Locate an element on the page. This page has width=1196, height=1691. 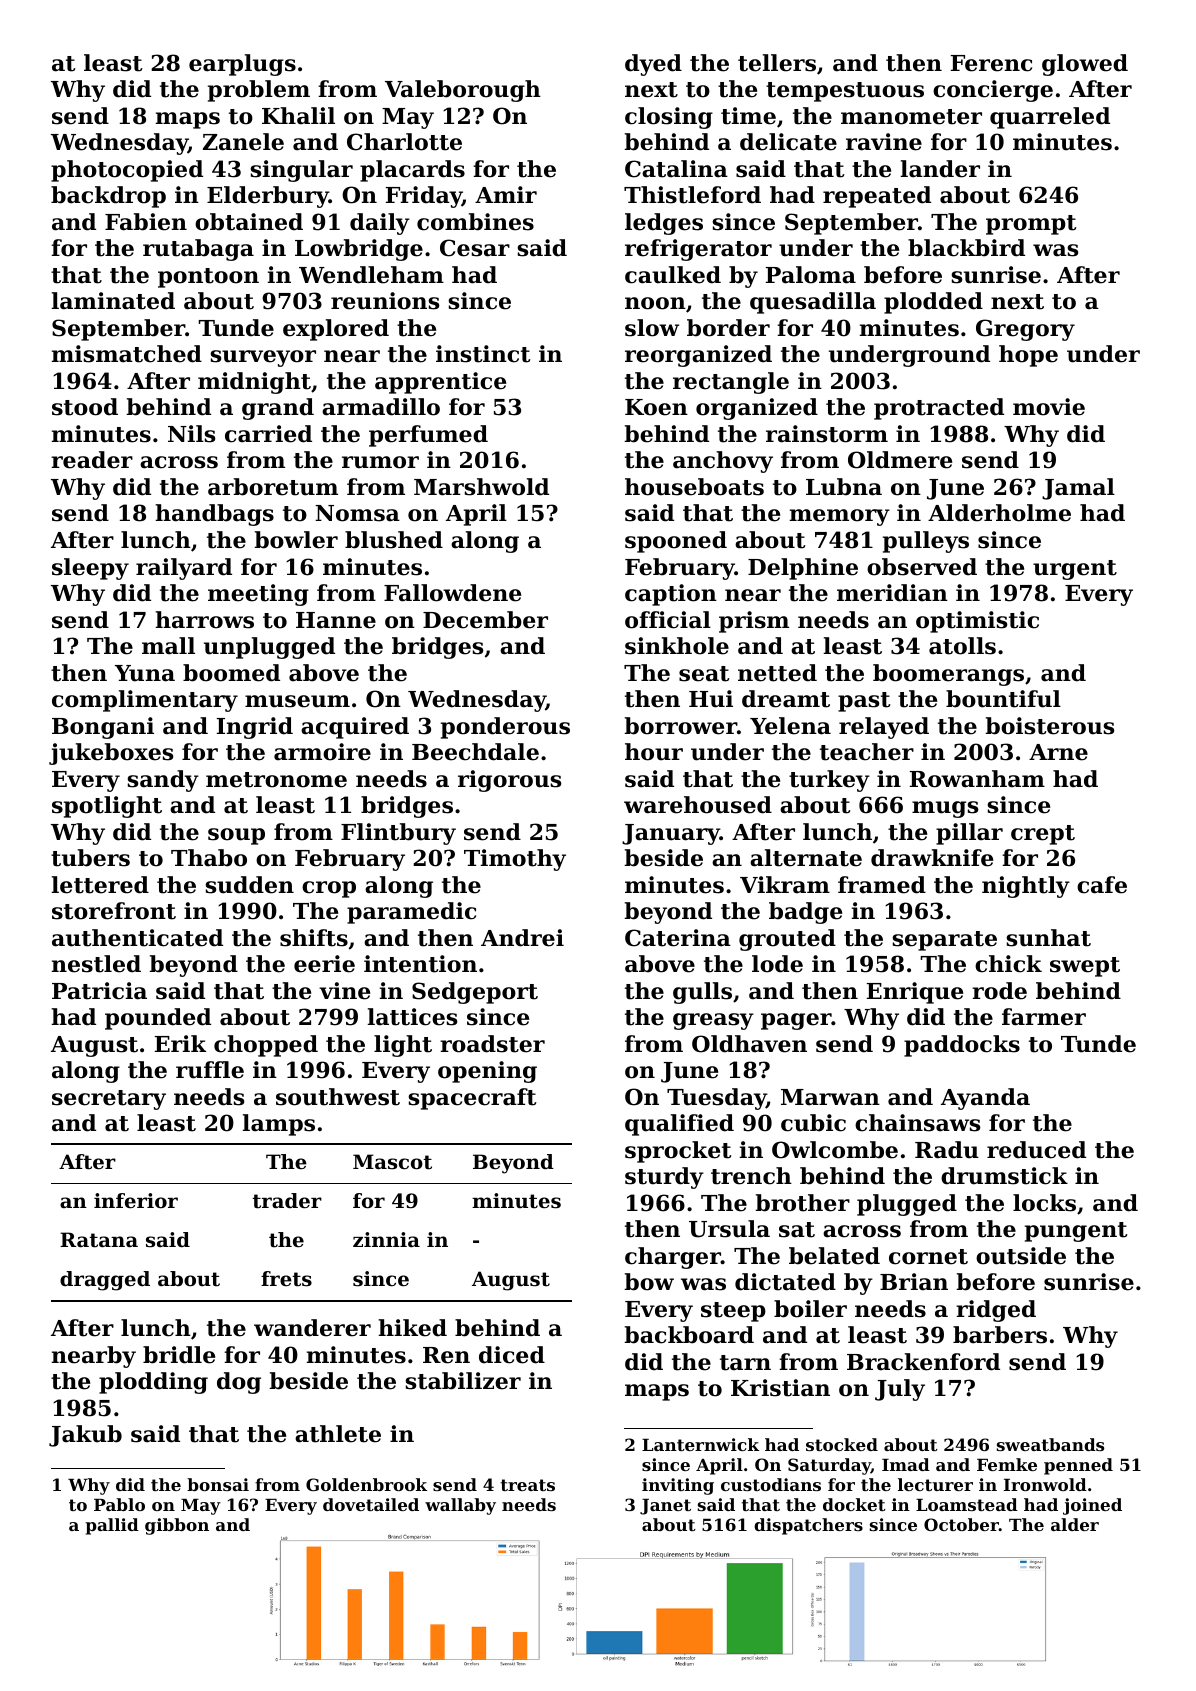
rutabaga is located at coordinates (198, 250).
